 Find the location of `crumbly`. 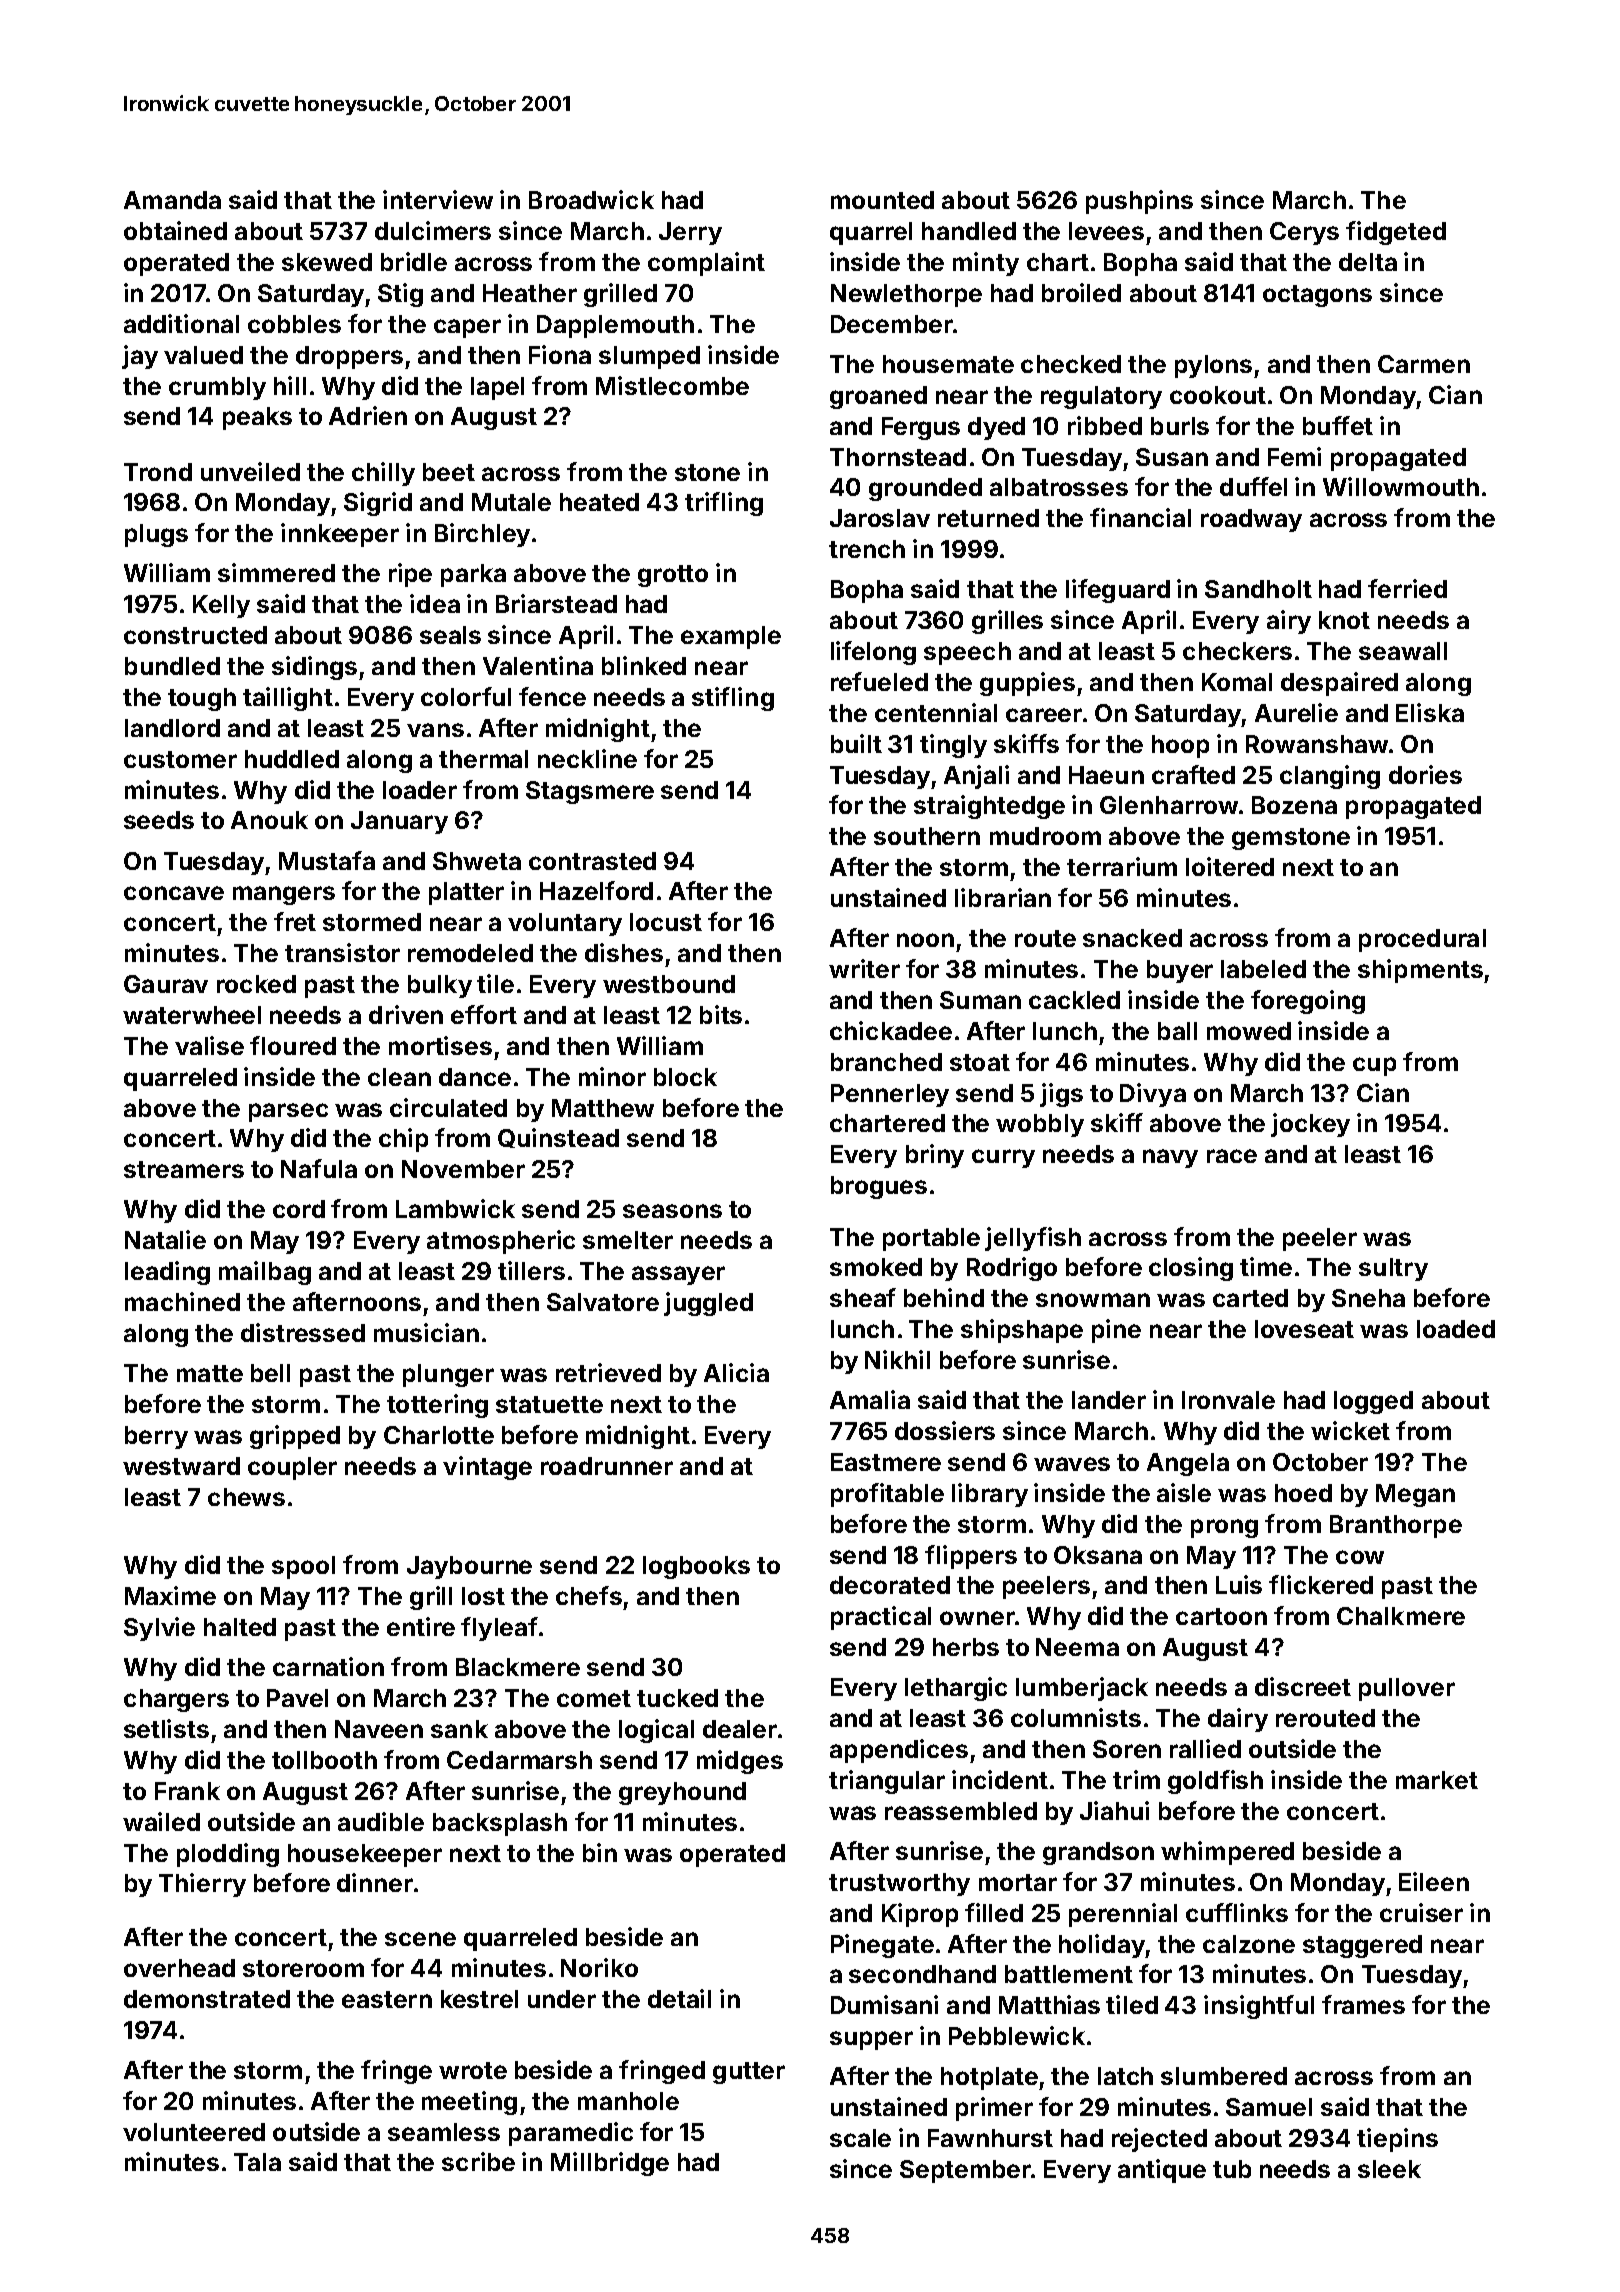

crumbly is located at coordinates (217, 388).
